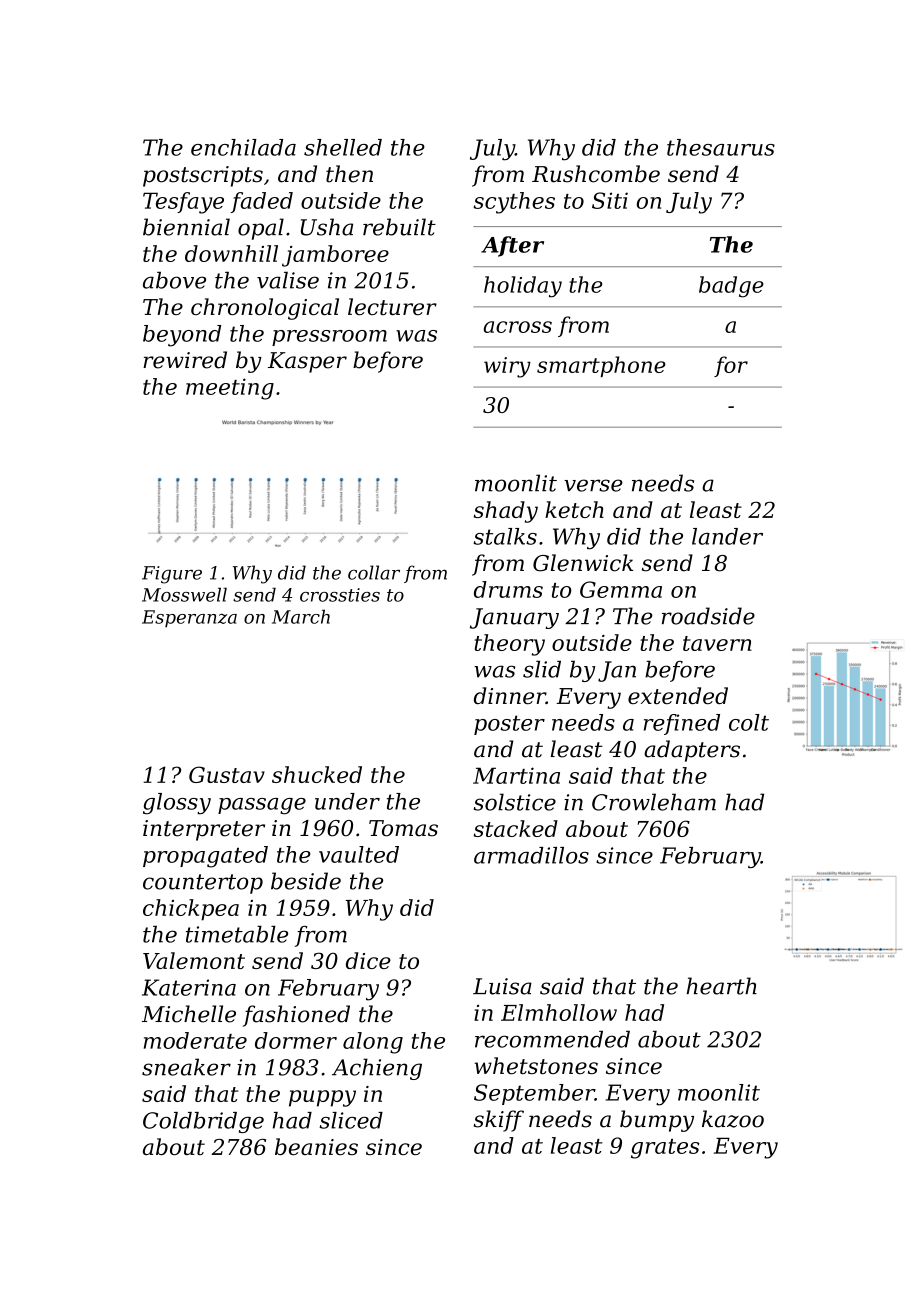 The width and height of the page is (924, 1314). What do you see at coordinates (721, 147) in the page?
I see `thesaurus` at bounding box center [721, 147].
